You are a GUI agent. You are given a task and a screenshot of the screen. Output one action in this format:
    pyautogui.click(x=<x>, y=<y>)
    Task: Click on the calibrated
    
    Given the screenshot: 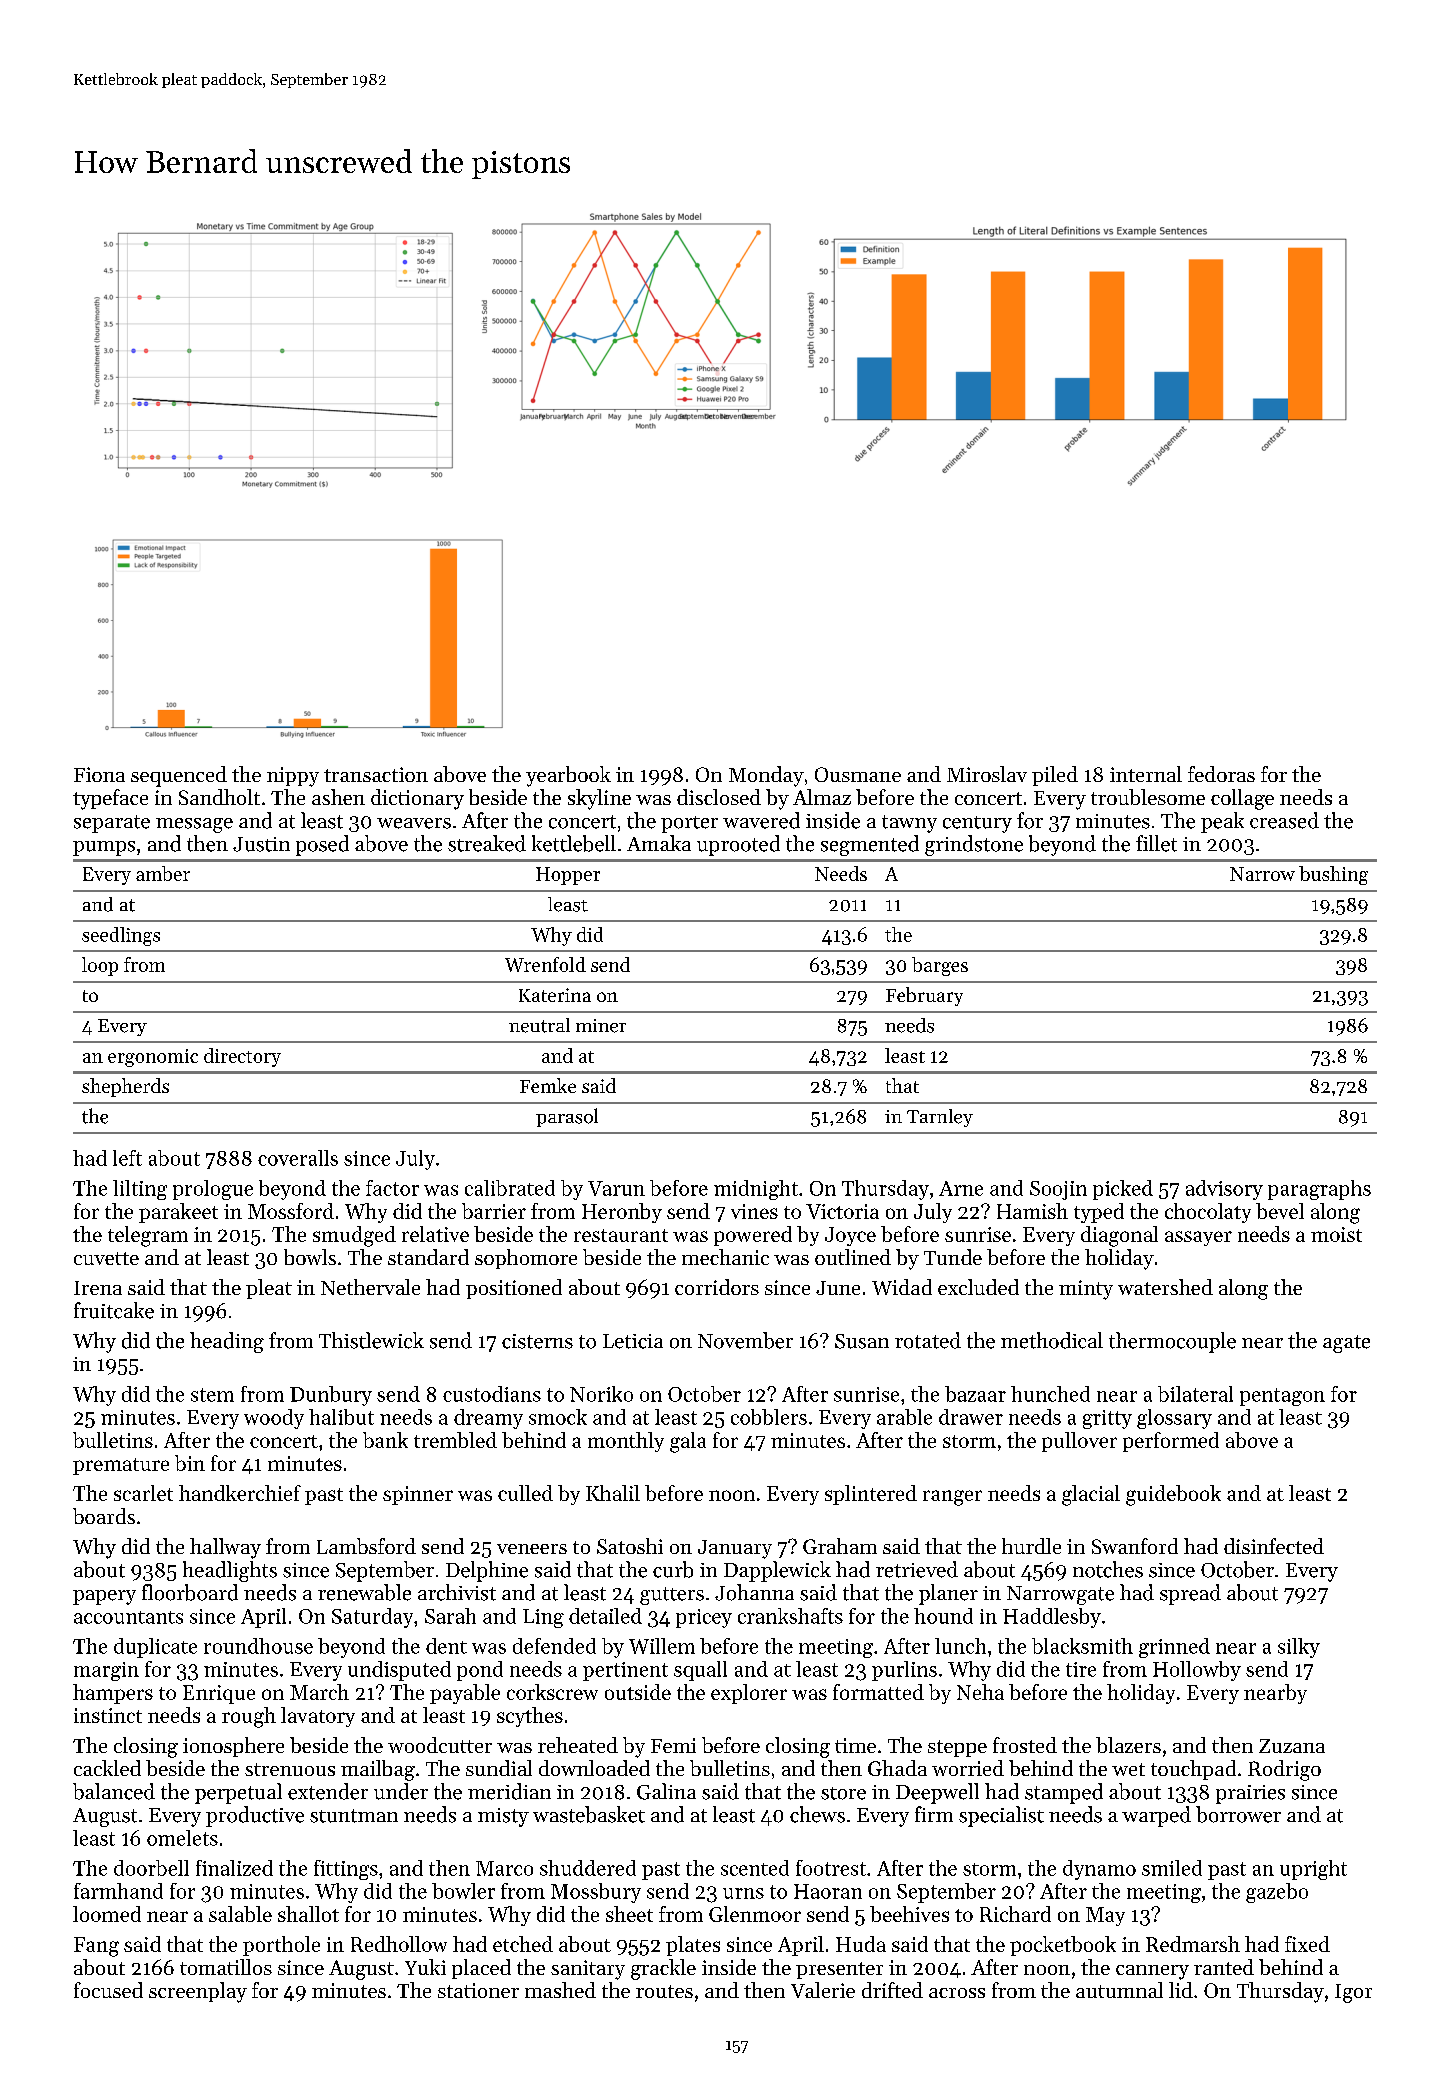 What is the action you would take?
    pyautogui.click(x=510, y=1188)
